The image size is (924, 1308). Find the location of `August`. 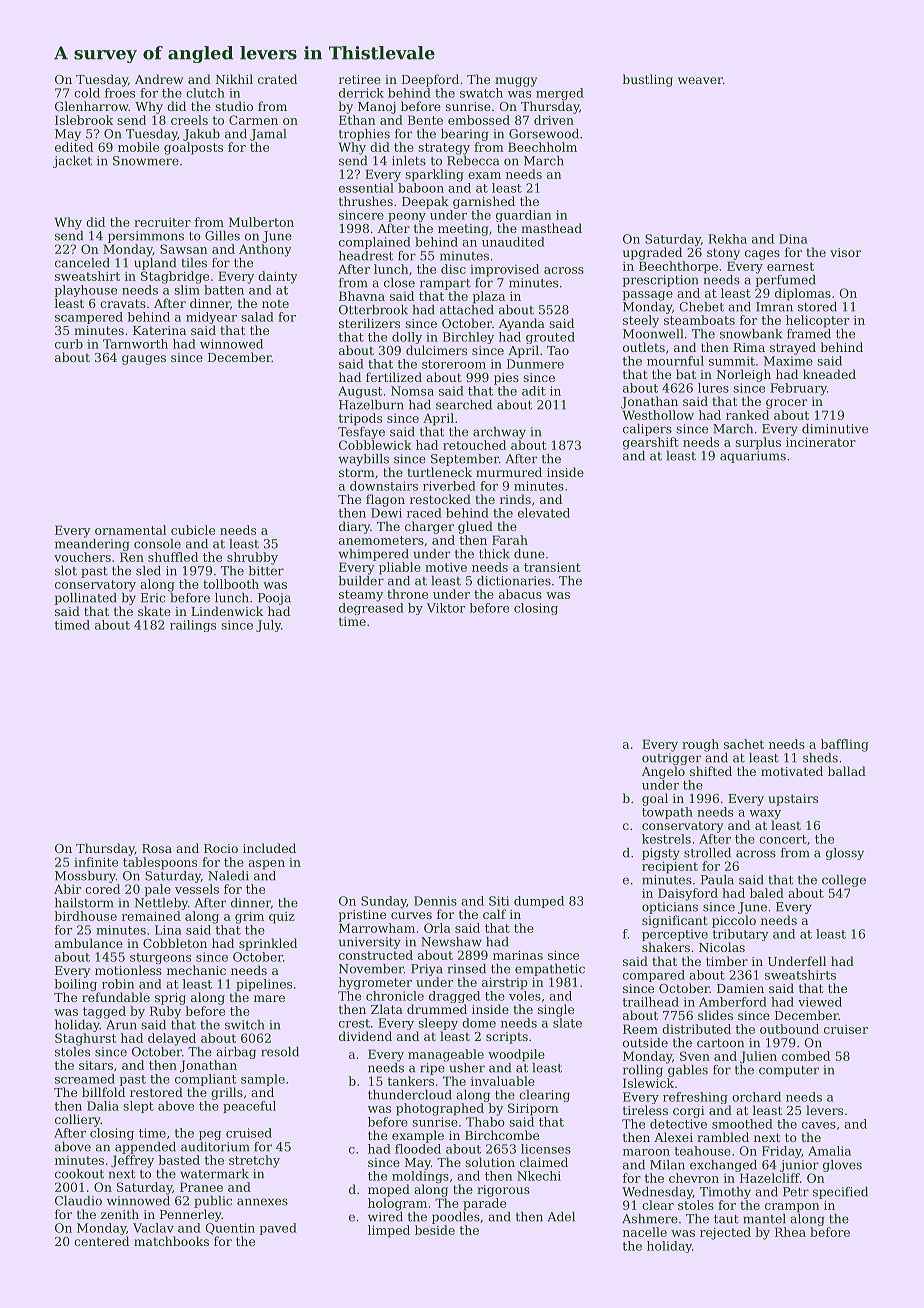

August is located at coordinates (360, 392).
